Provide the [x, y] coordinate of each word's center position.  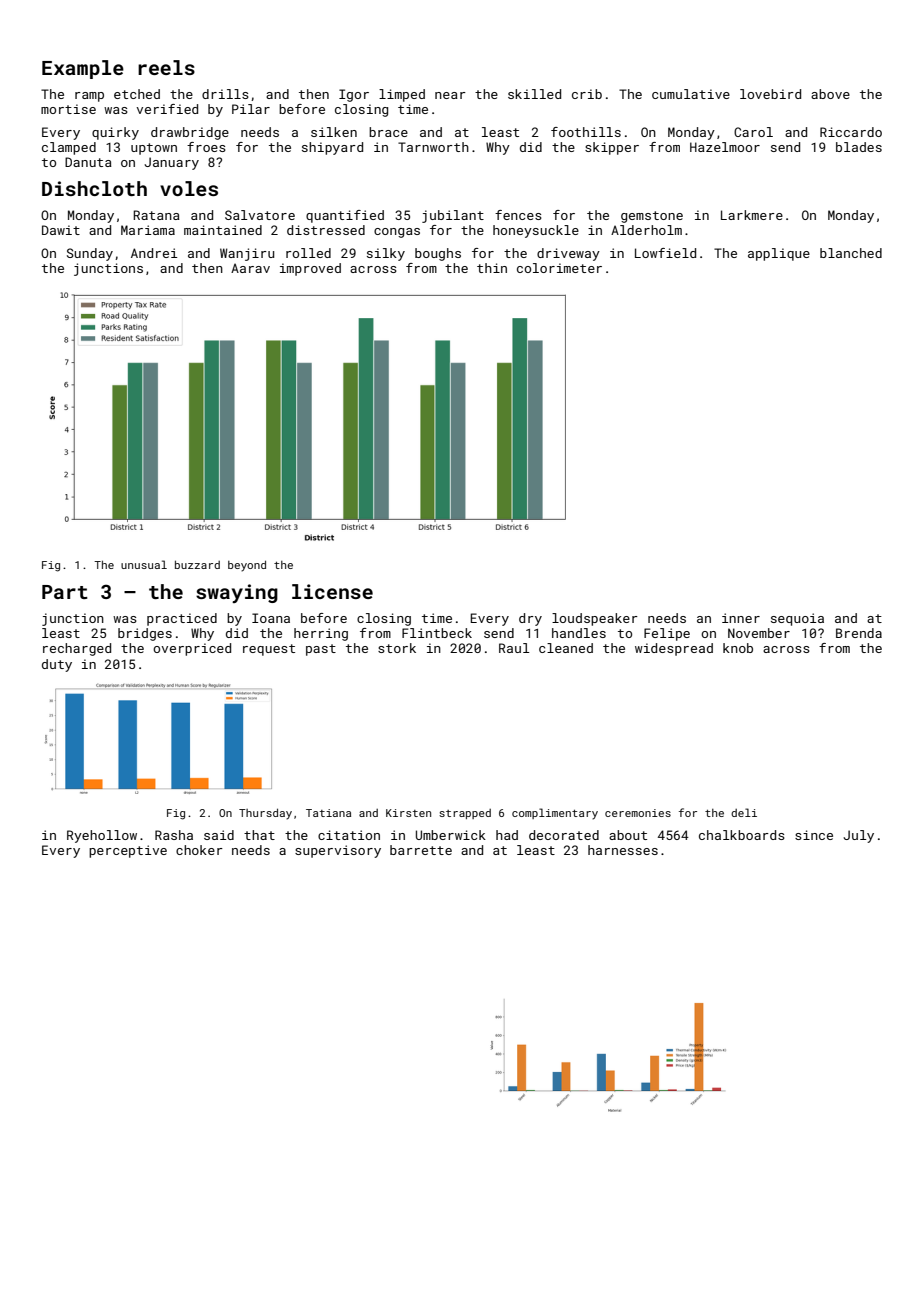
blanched [851, 253]
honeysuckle [536, 231]
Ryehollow [102, 836]
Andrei [154, 253]
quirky [115, 133]
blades [859, 147]
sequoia [797, 619]
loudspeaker [595, 619]
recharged [77, 649]
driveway [568, 254]
